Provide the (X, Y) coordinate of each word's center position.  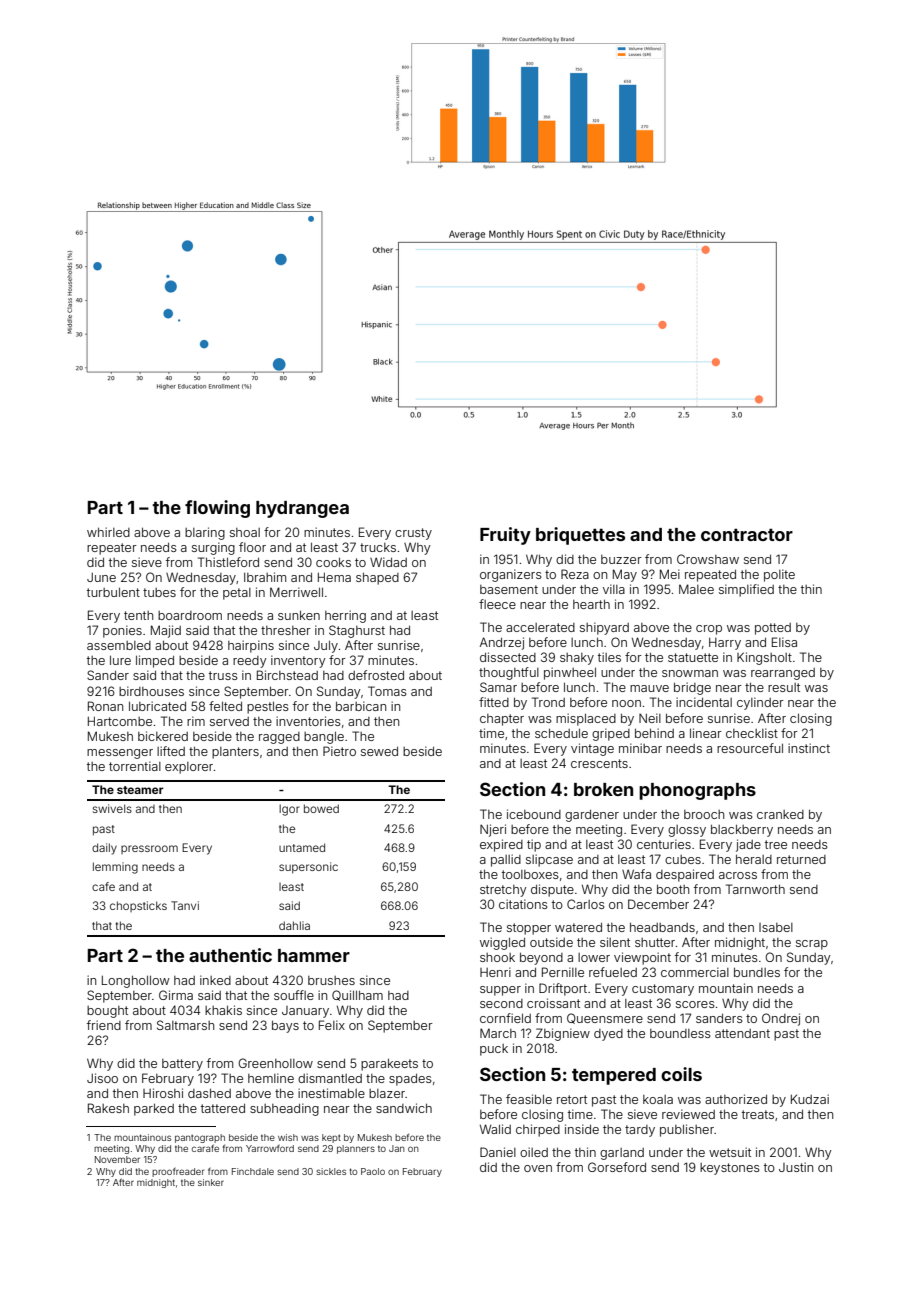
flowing (217, 509)
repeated (710, 576)
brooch (704, 814)
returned (801, 859)
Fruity (505, 536)
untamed (302, 847)
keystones (730, 1169)
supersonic (308, 867)
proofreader (178, 1172)
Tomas (387, 691)
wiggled (502, 943)
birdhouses (151, 691)
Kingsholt (764, 658)
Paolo (373, 1171)
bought (107, 1012)
